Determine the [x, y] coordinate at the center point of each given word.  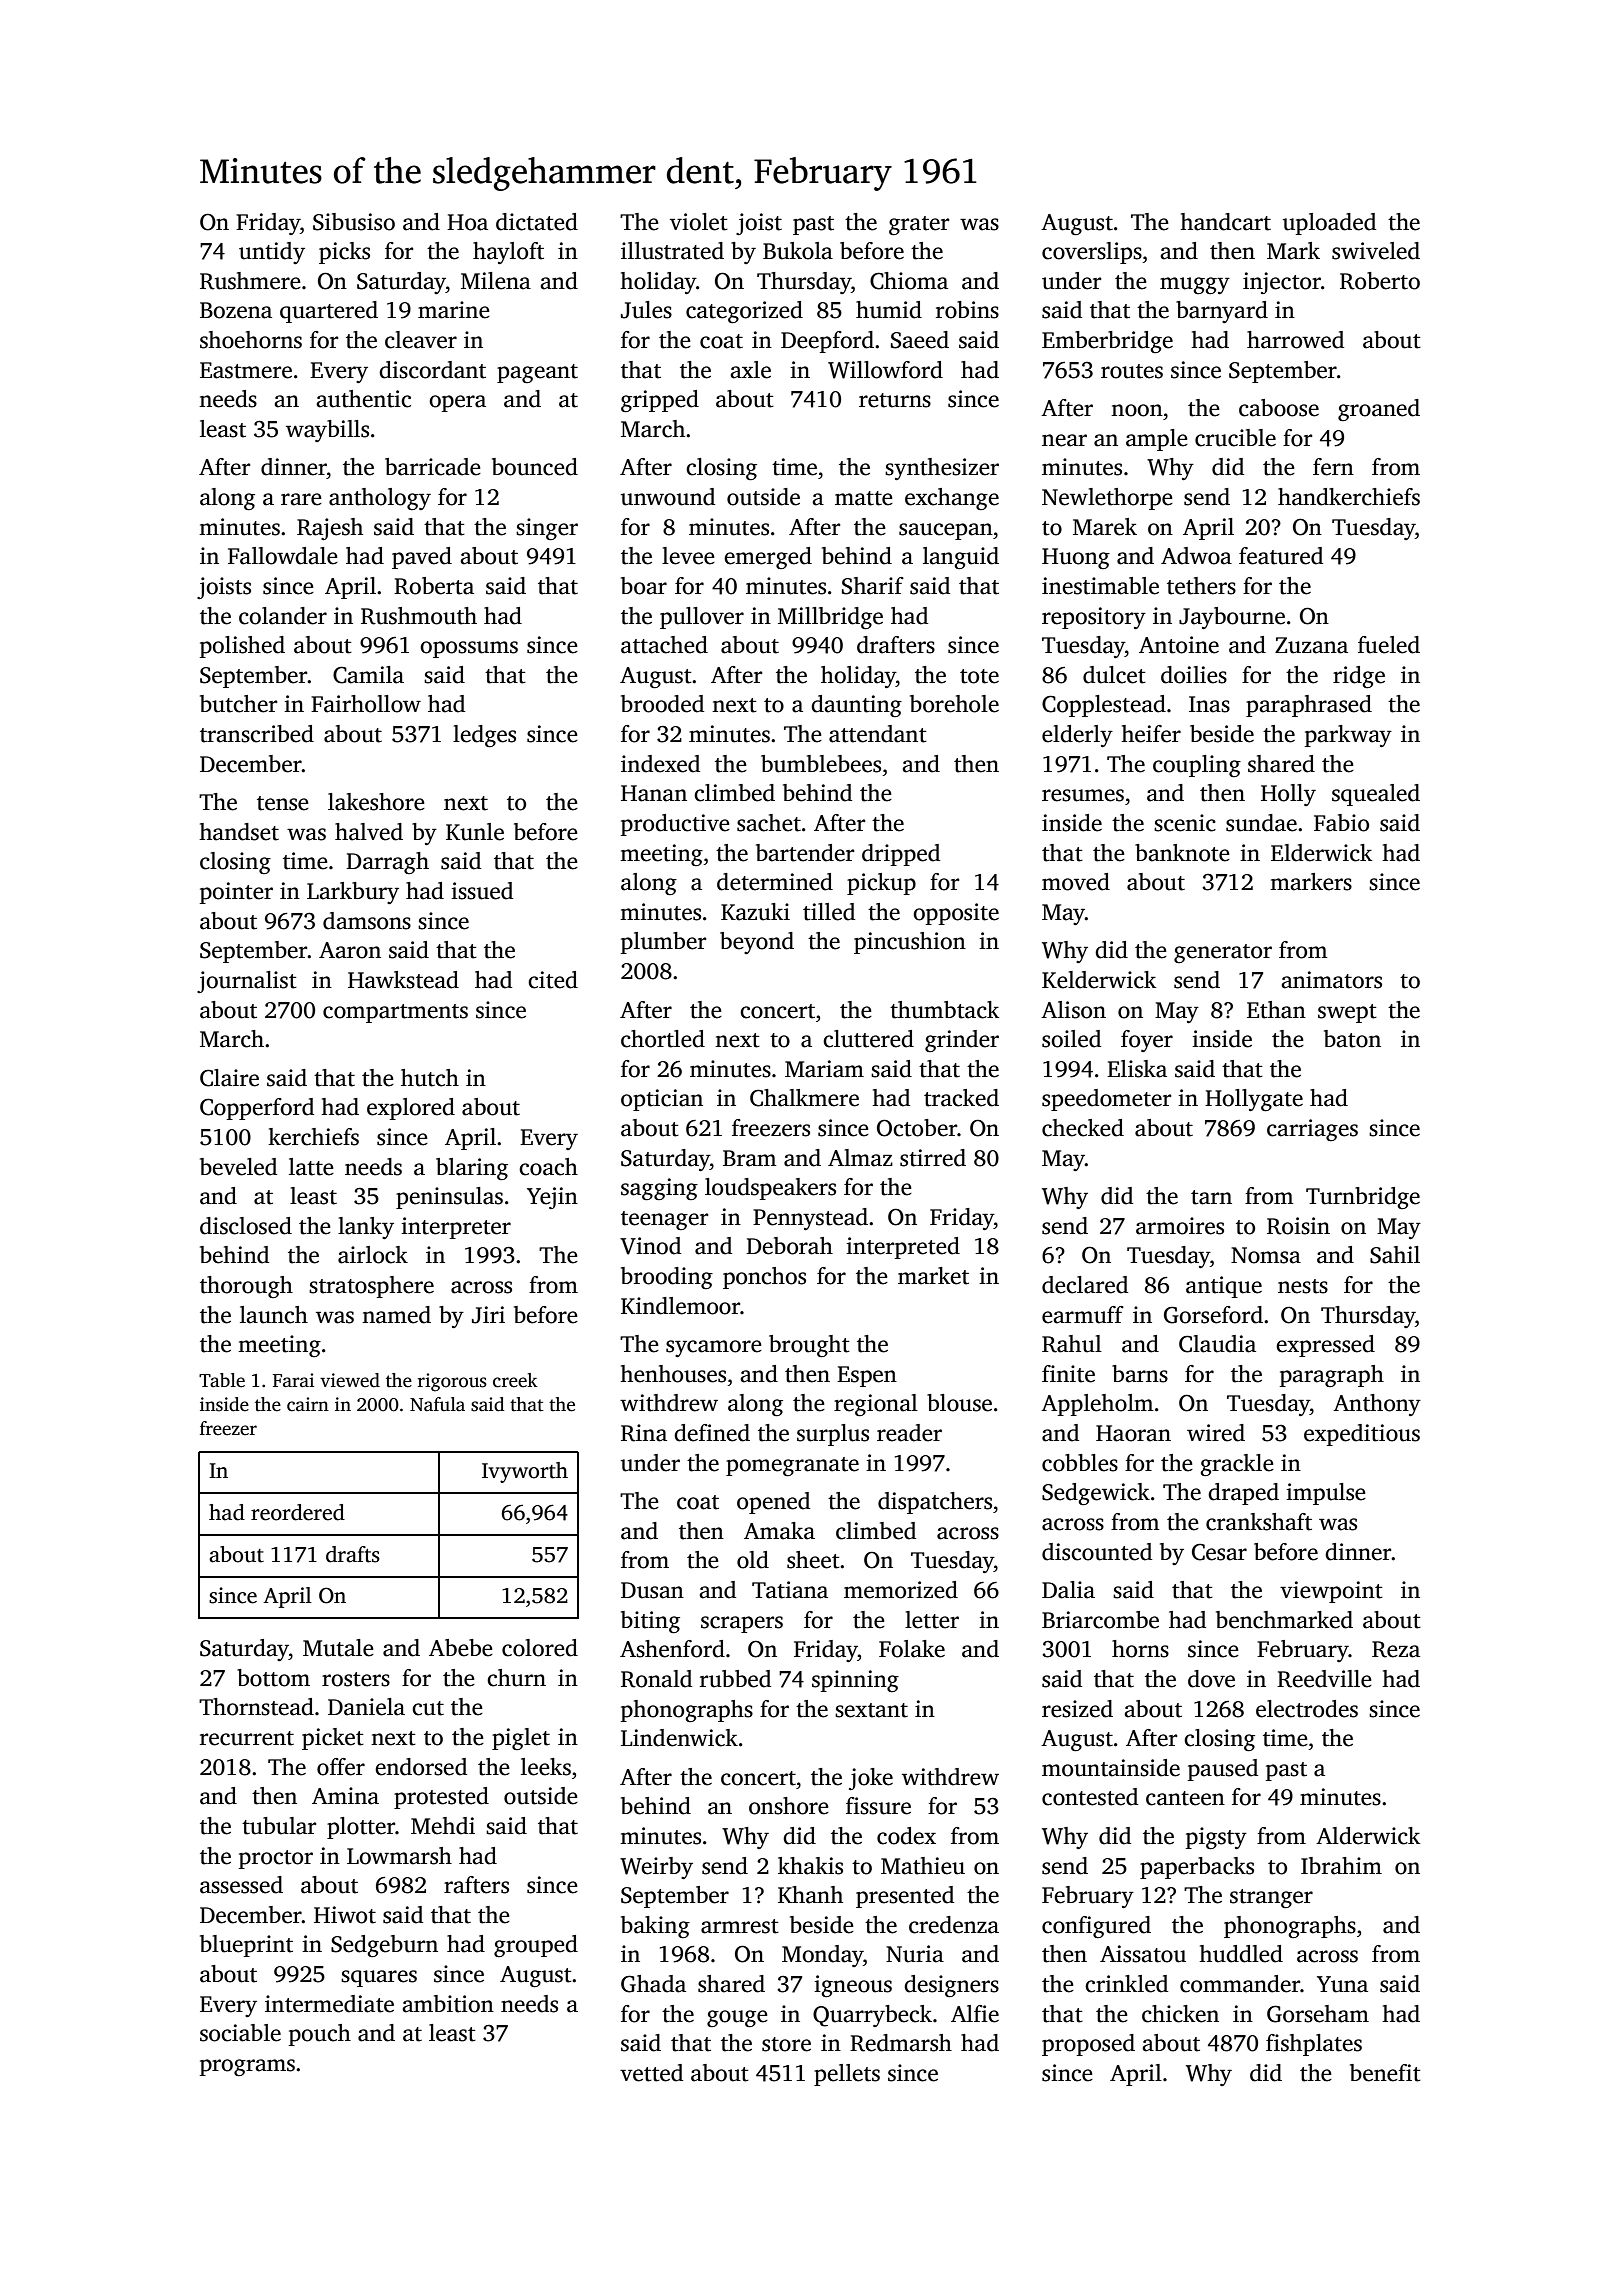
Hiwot [345, 1915]
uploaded [1329, 224]
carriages [1312, 1130]
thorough [246, 1287]
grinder [962, 1041]
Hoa [467, 222]
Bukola [798, 251]
